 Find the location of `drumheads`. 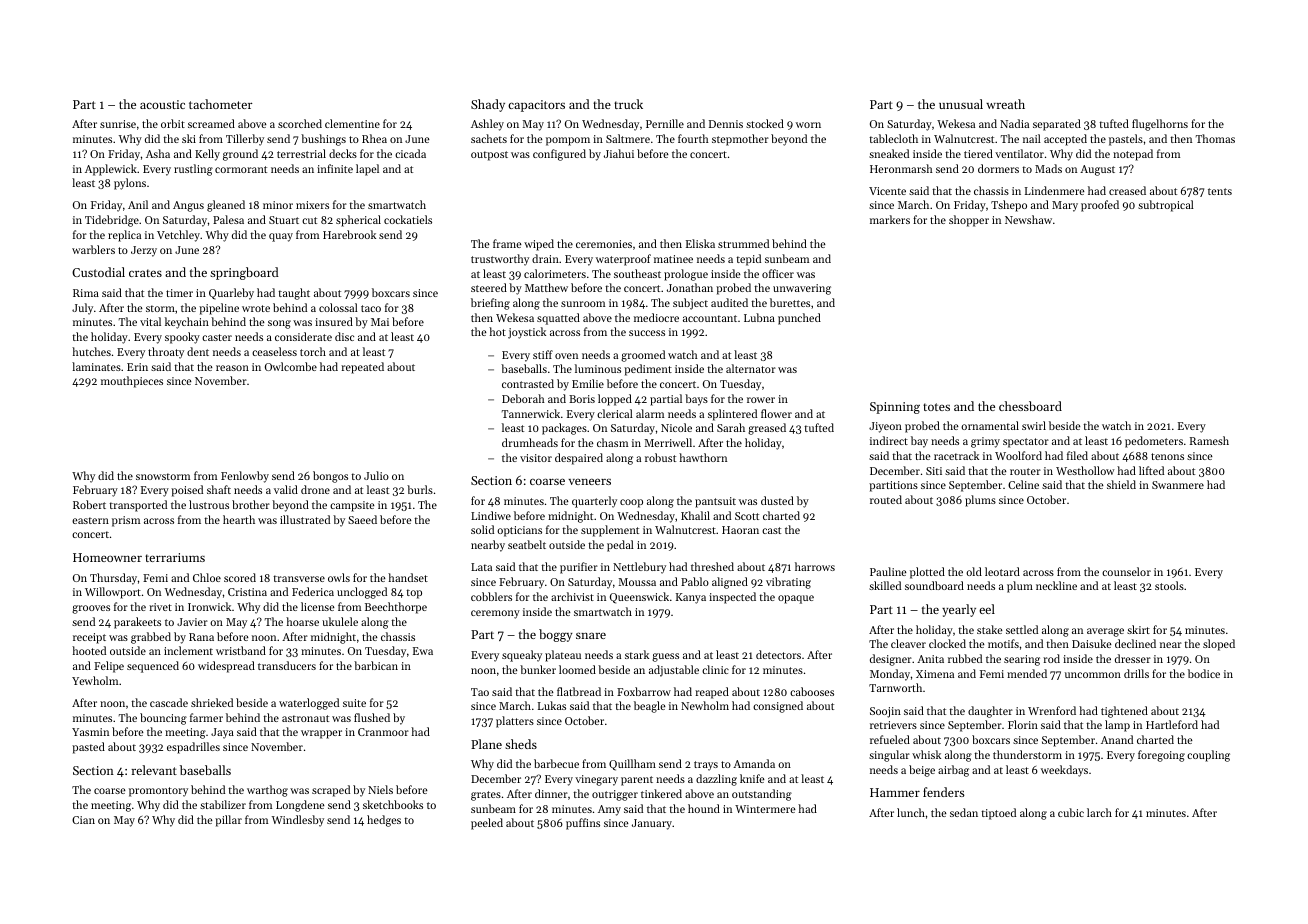

drumheads is located at coordinates (530, 442).
